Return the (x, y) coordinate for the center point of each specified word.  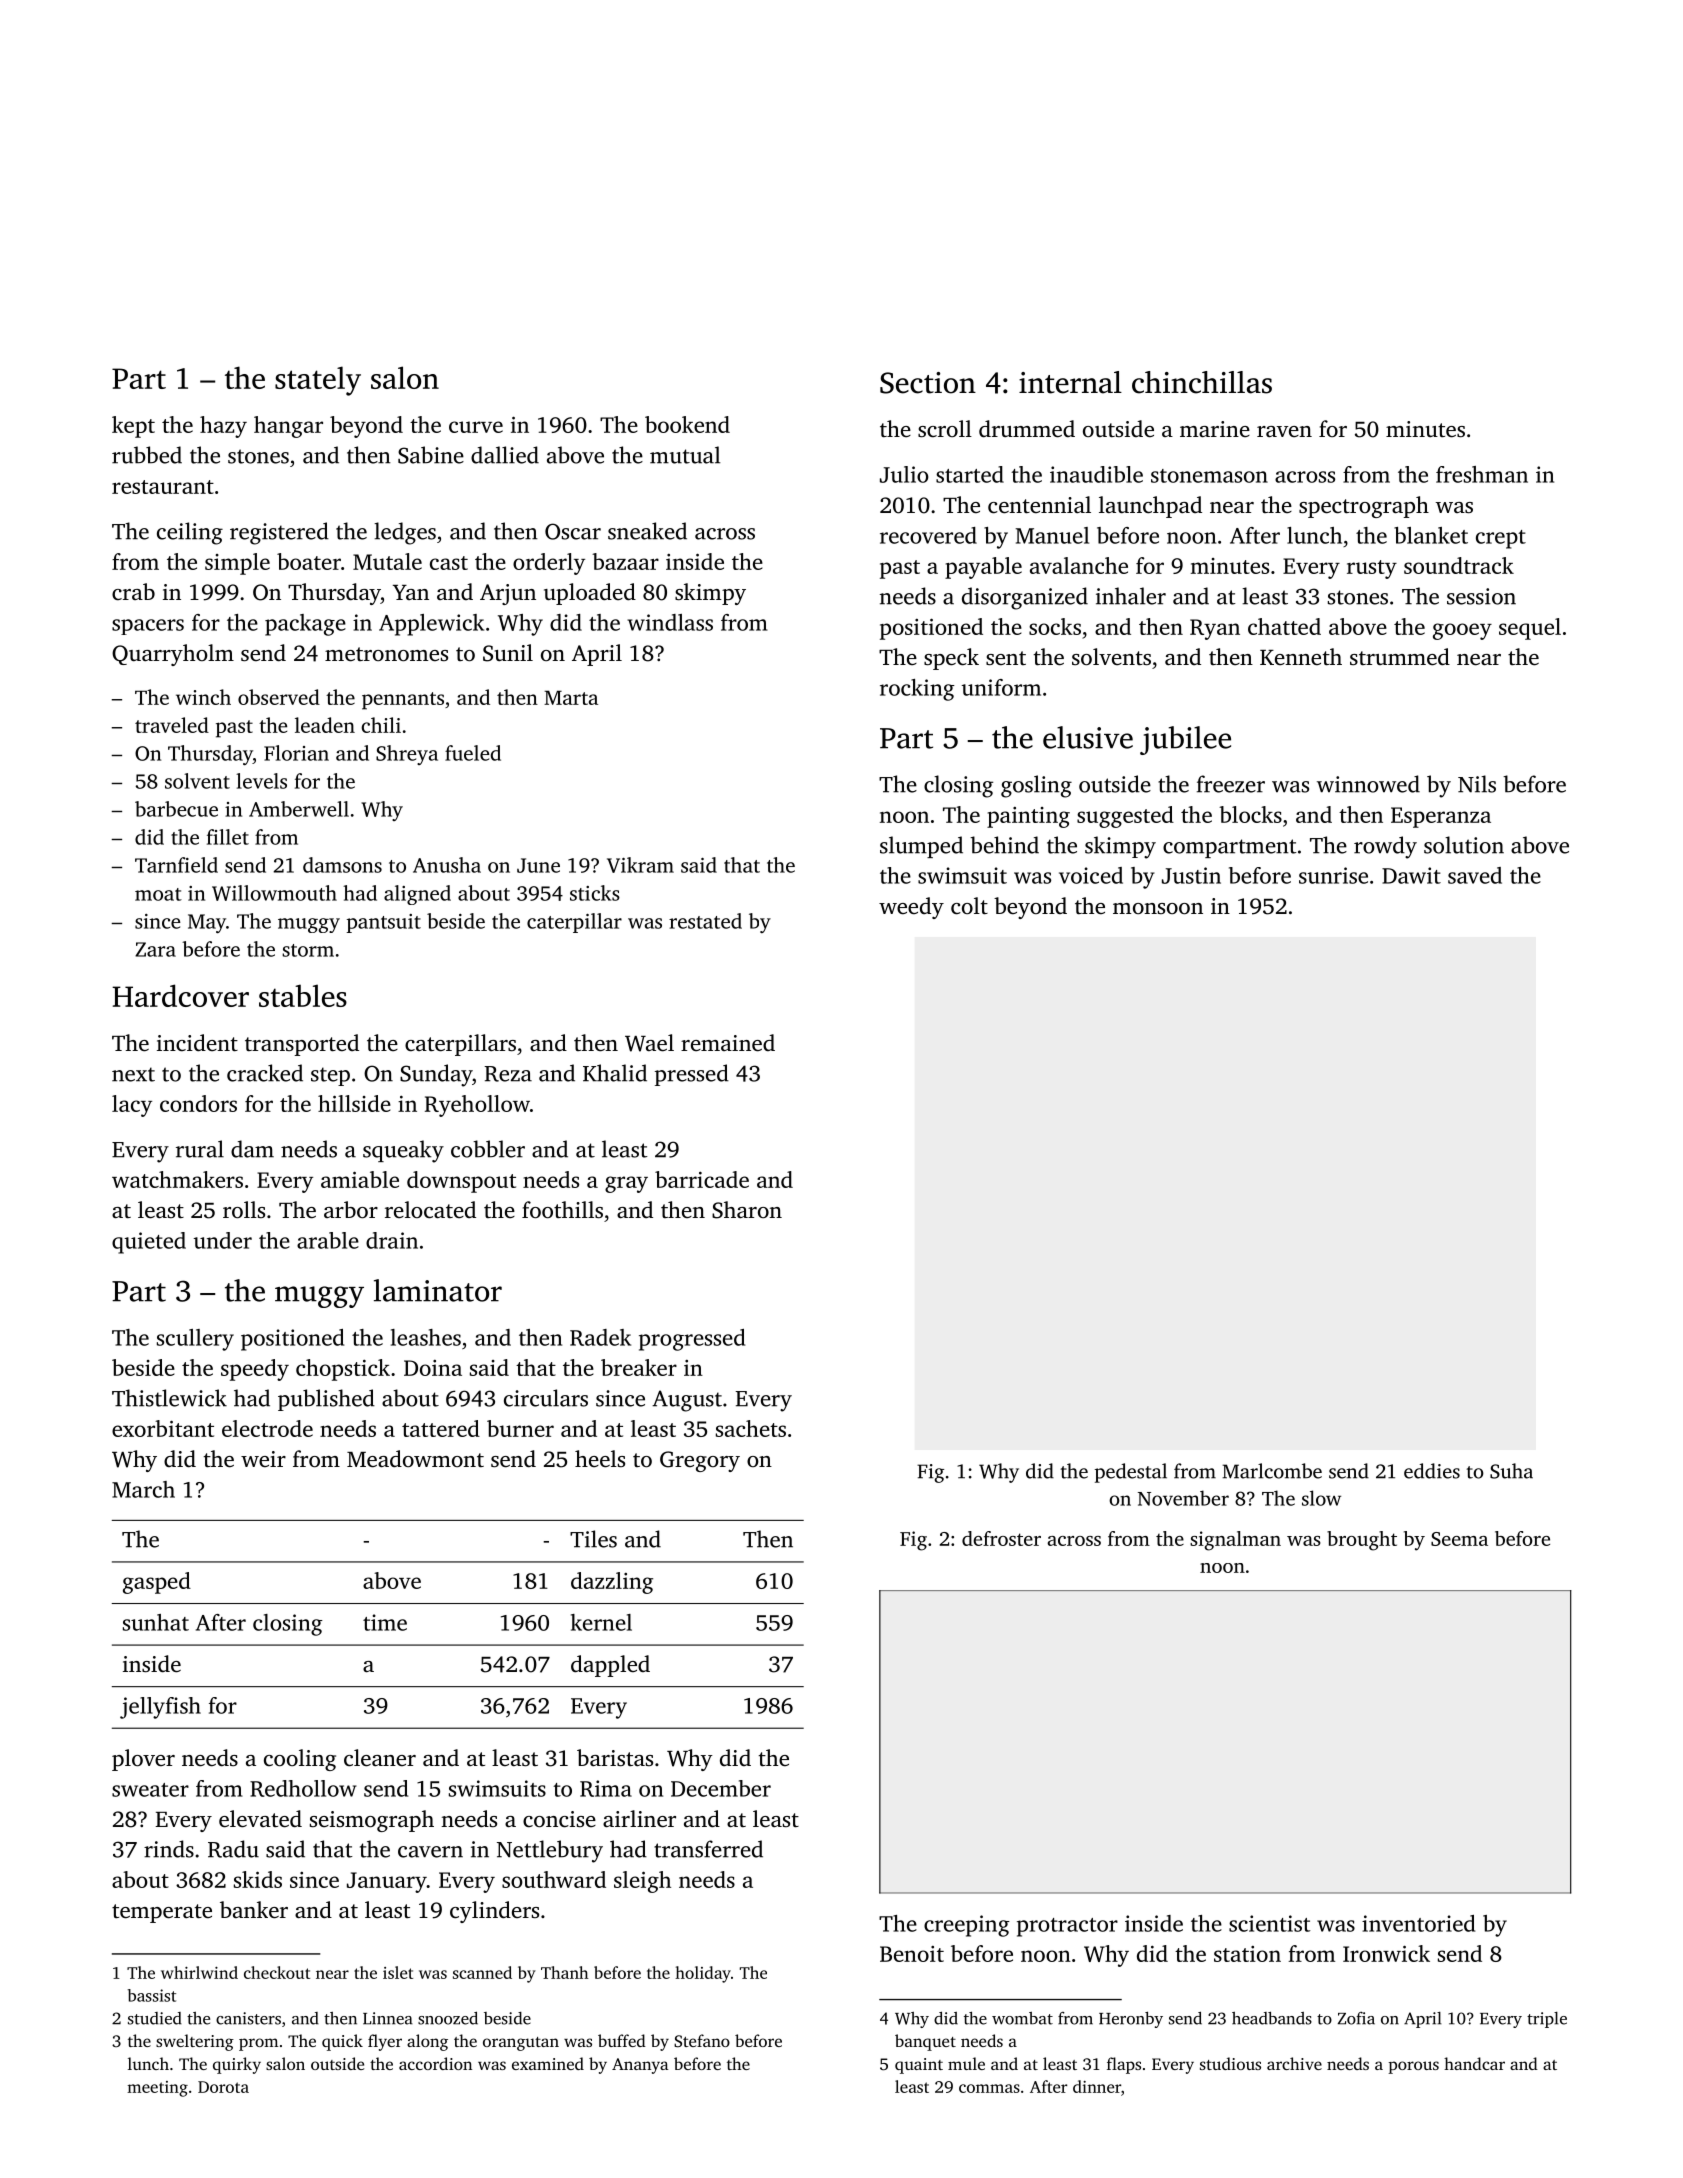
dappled (610, 1666)
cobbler (488, 1149)
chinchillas (1202, 382)
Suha (1511, 1471)
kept (133, 427)
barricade (702, 1179)
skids (258, 1879)
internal (1070, 382)
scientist (1270, 1923)
